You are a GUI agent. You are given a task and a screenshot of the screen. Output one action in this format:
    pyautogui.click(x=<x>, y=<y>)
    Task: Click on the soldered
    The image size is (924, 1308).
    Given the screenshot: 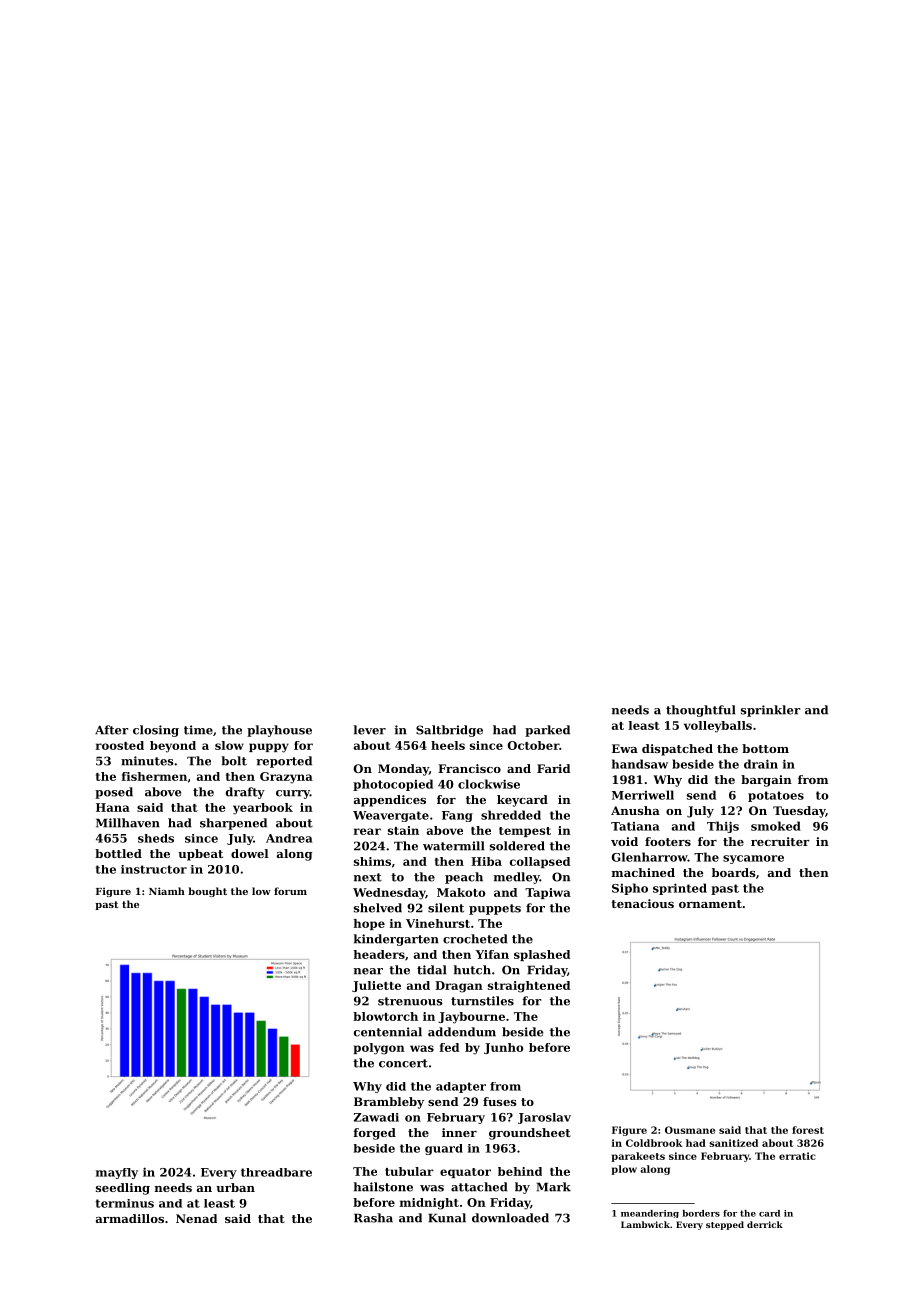 What is the action you would take?
    pyautogui.click(x=517, y=846)
